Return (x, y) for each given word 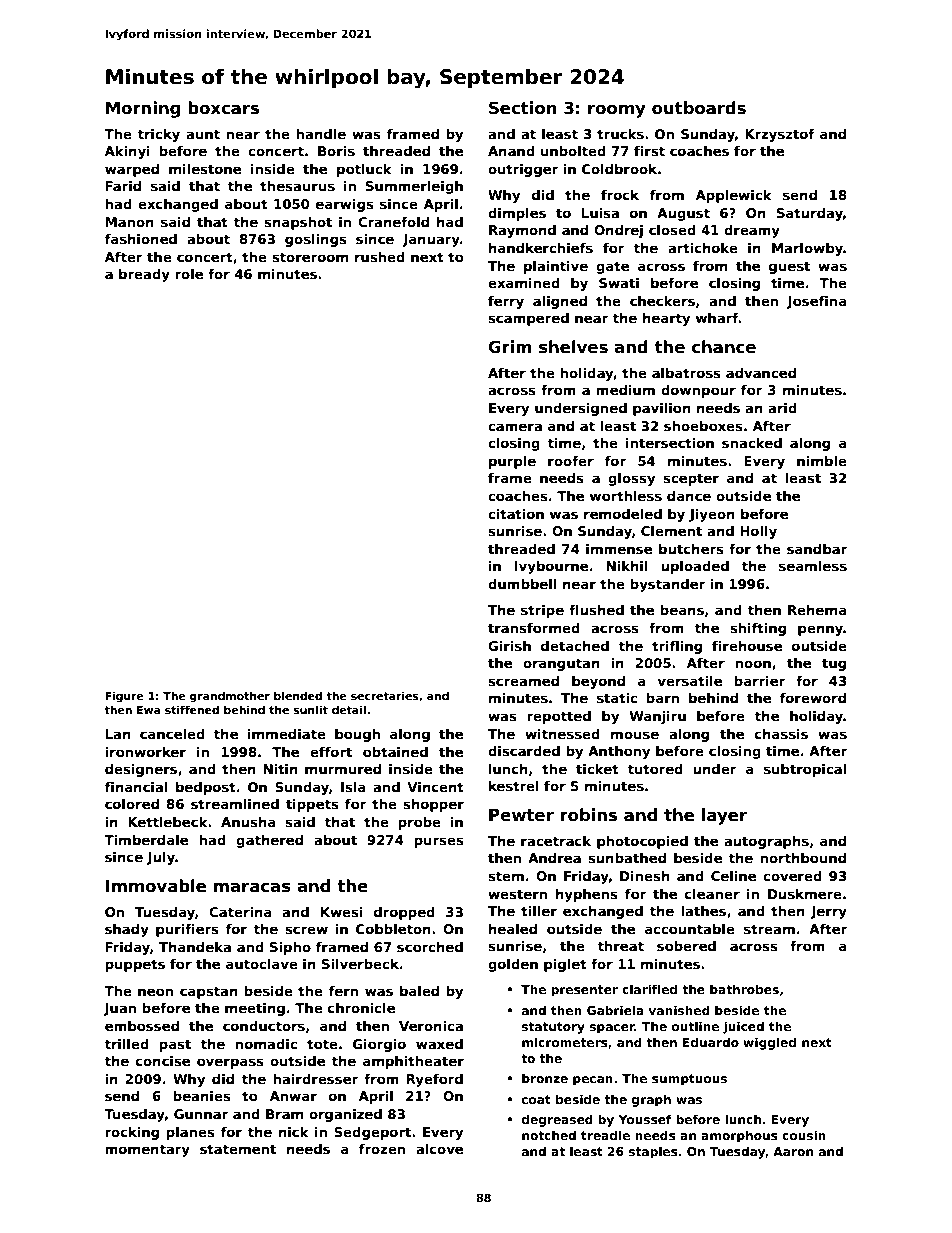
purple (512, 462)
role (189, 274)
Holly (758, 532)
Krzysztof (780, 135)
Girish (509, 646)
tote (322, 1044)
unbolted (573, 151)
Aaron (793, 1151)
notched (549, 1135)
